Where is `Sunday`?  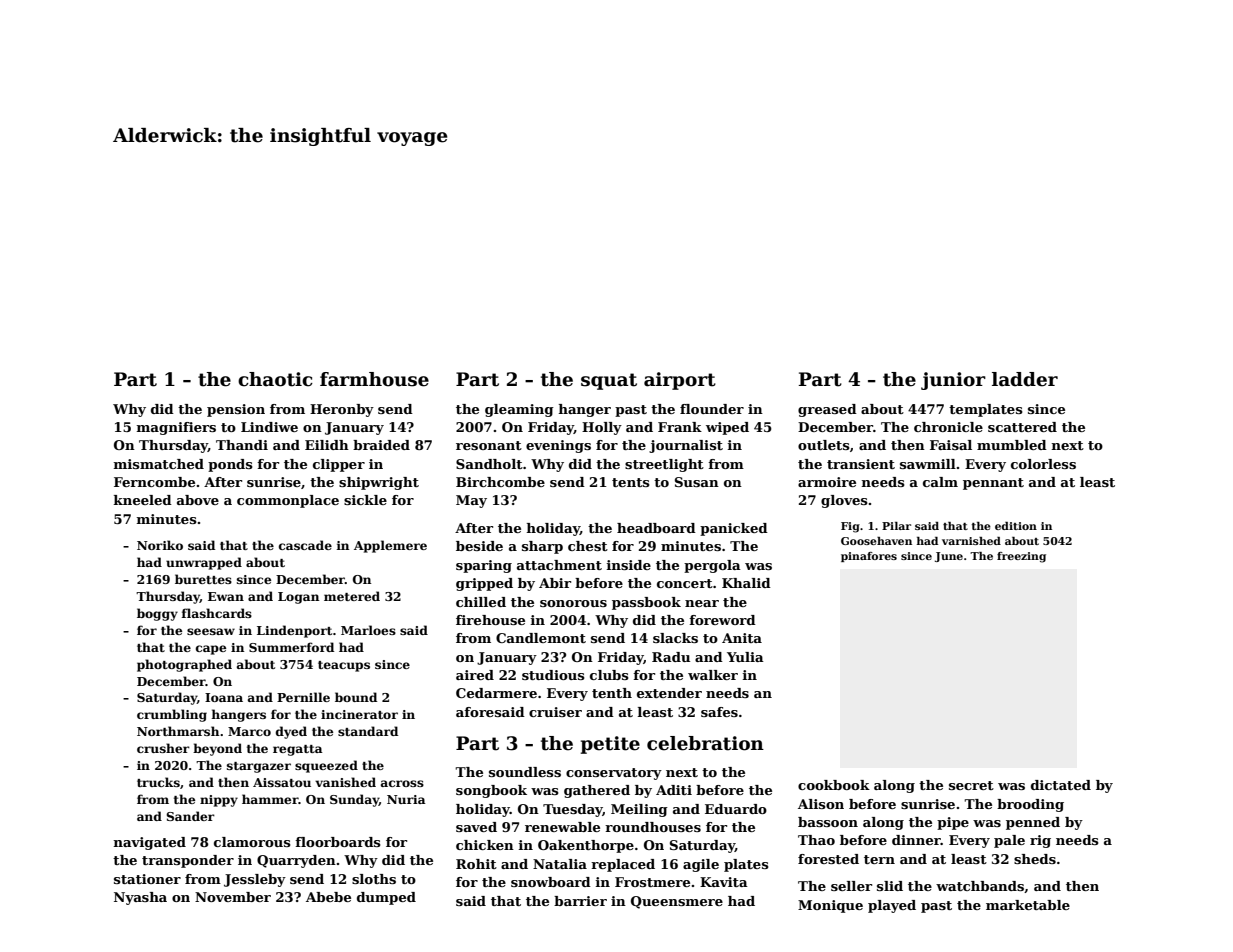
Sunday is located at coordinates (354, 800).
